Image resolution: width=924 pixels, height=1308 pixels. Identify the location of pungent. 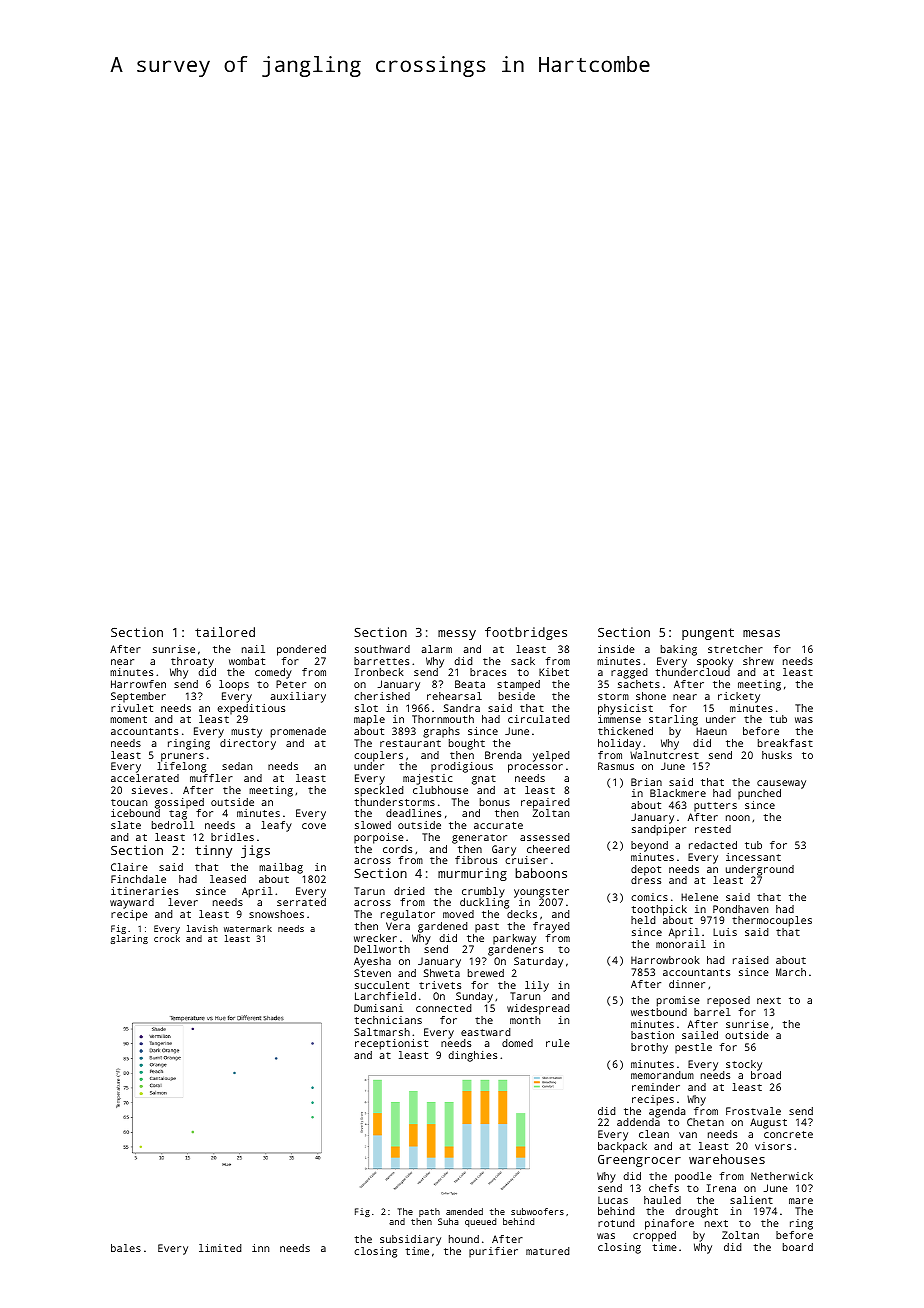
(708, 634).
